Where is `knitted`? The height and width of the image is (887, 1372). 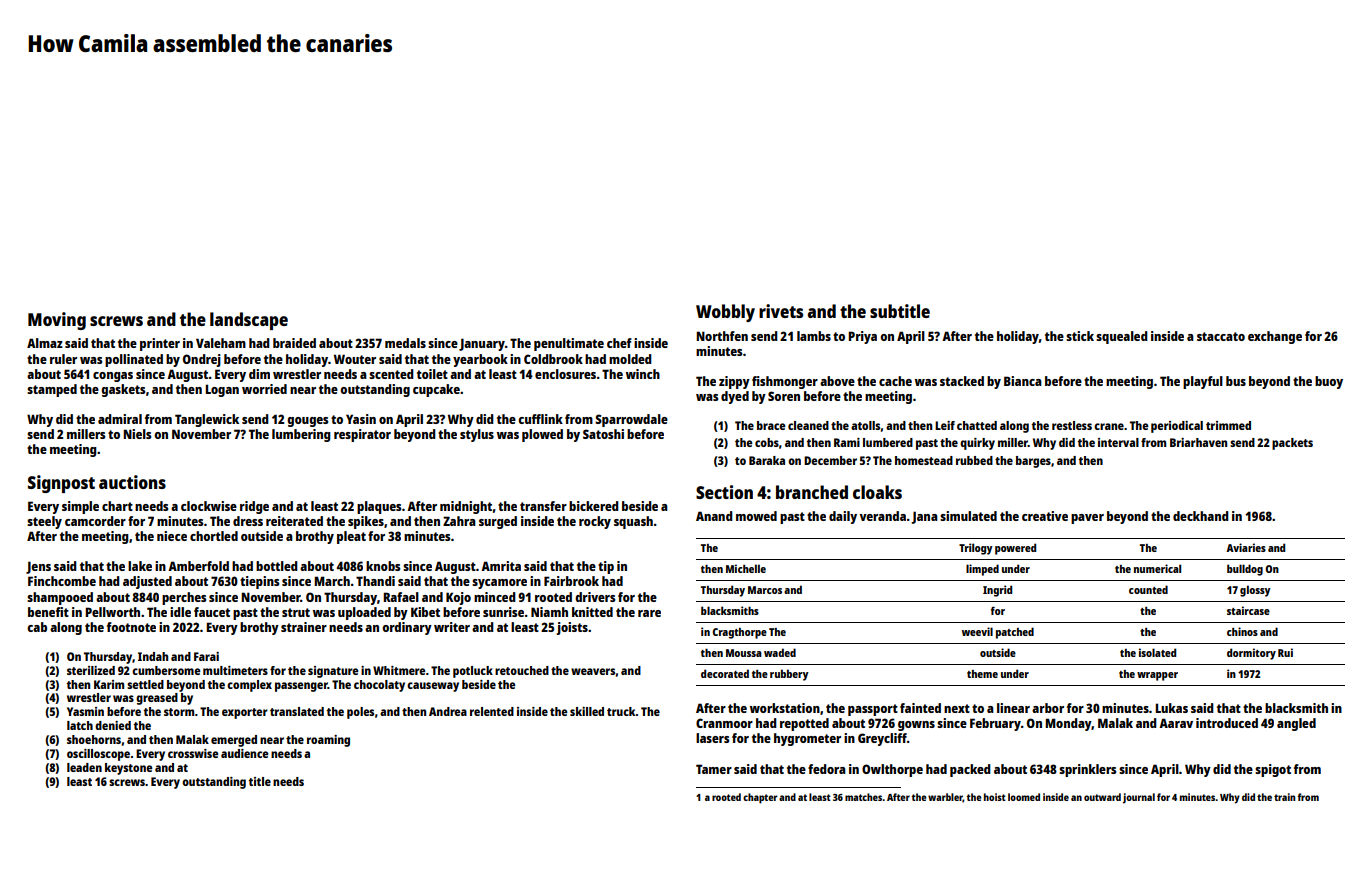 knitted is located at coordinates (592, 612).
